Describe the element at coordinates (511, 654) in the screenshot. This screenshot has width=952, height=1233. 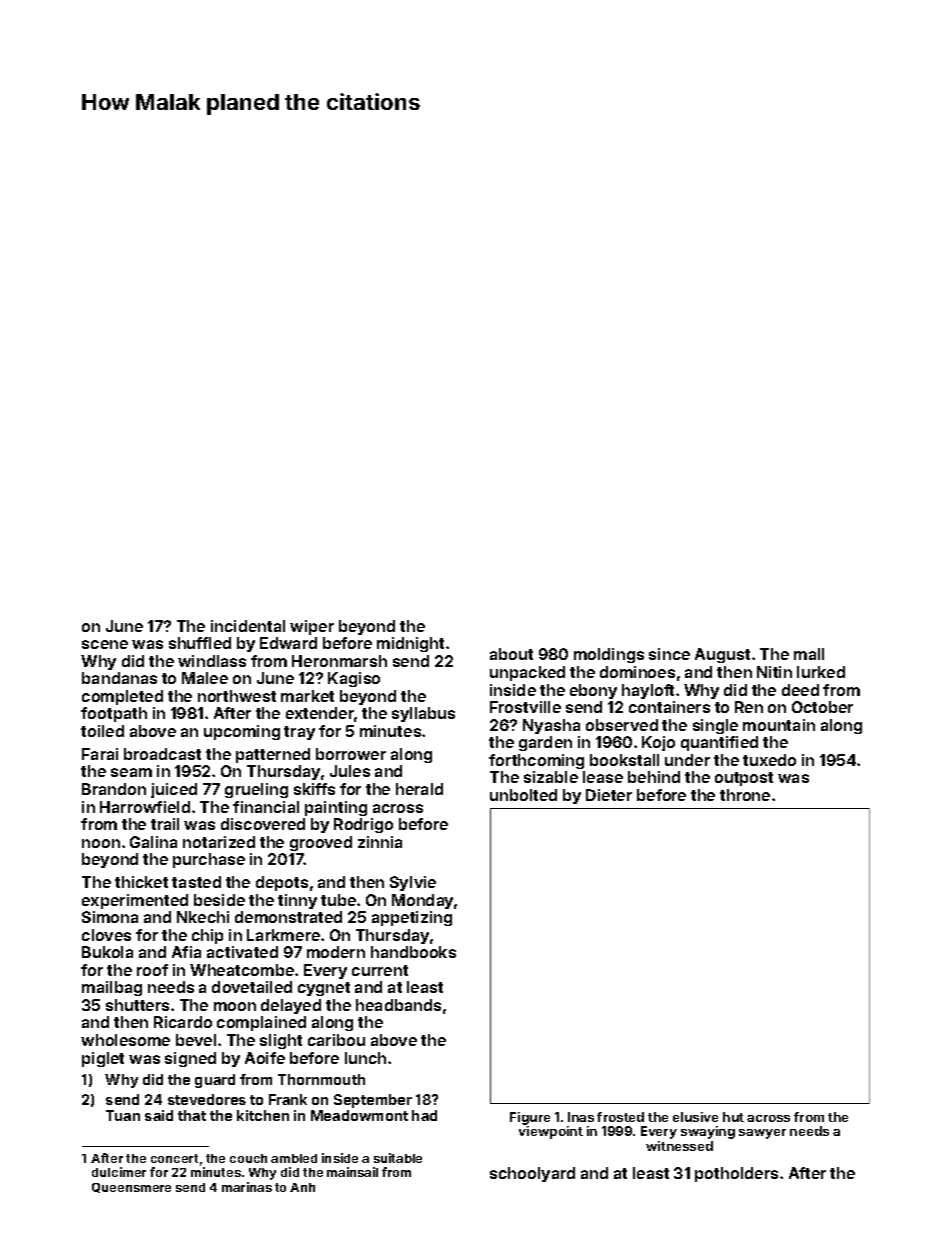
I see `about` at that location.
